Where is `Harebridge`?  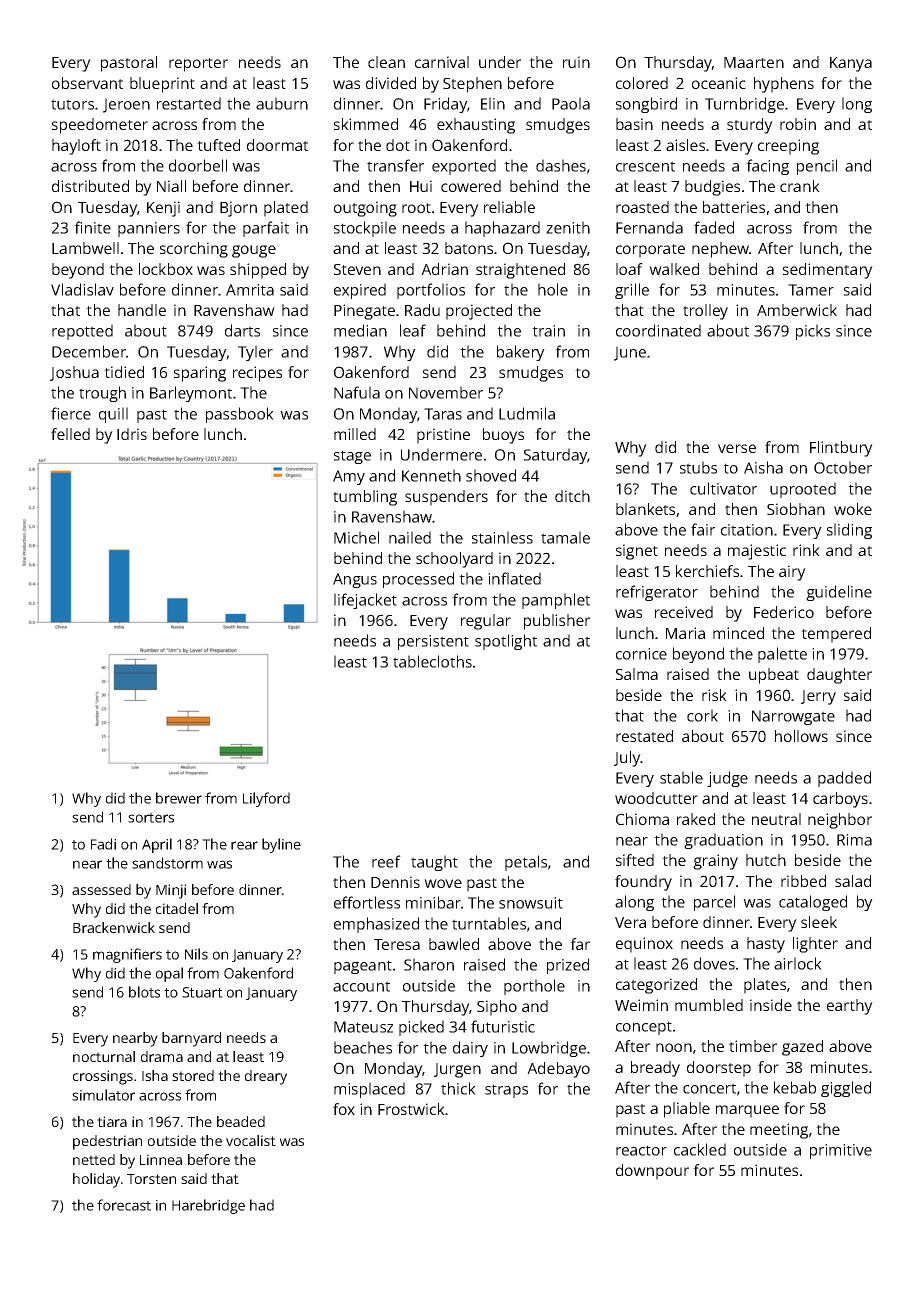
Harebridge is located at coordinates (208, 1206).
